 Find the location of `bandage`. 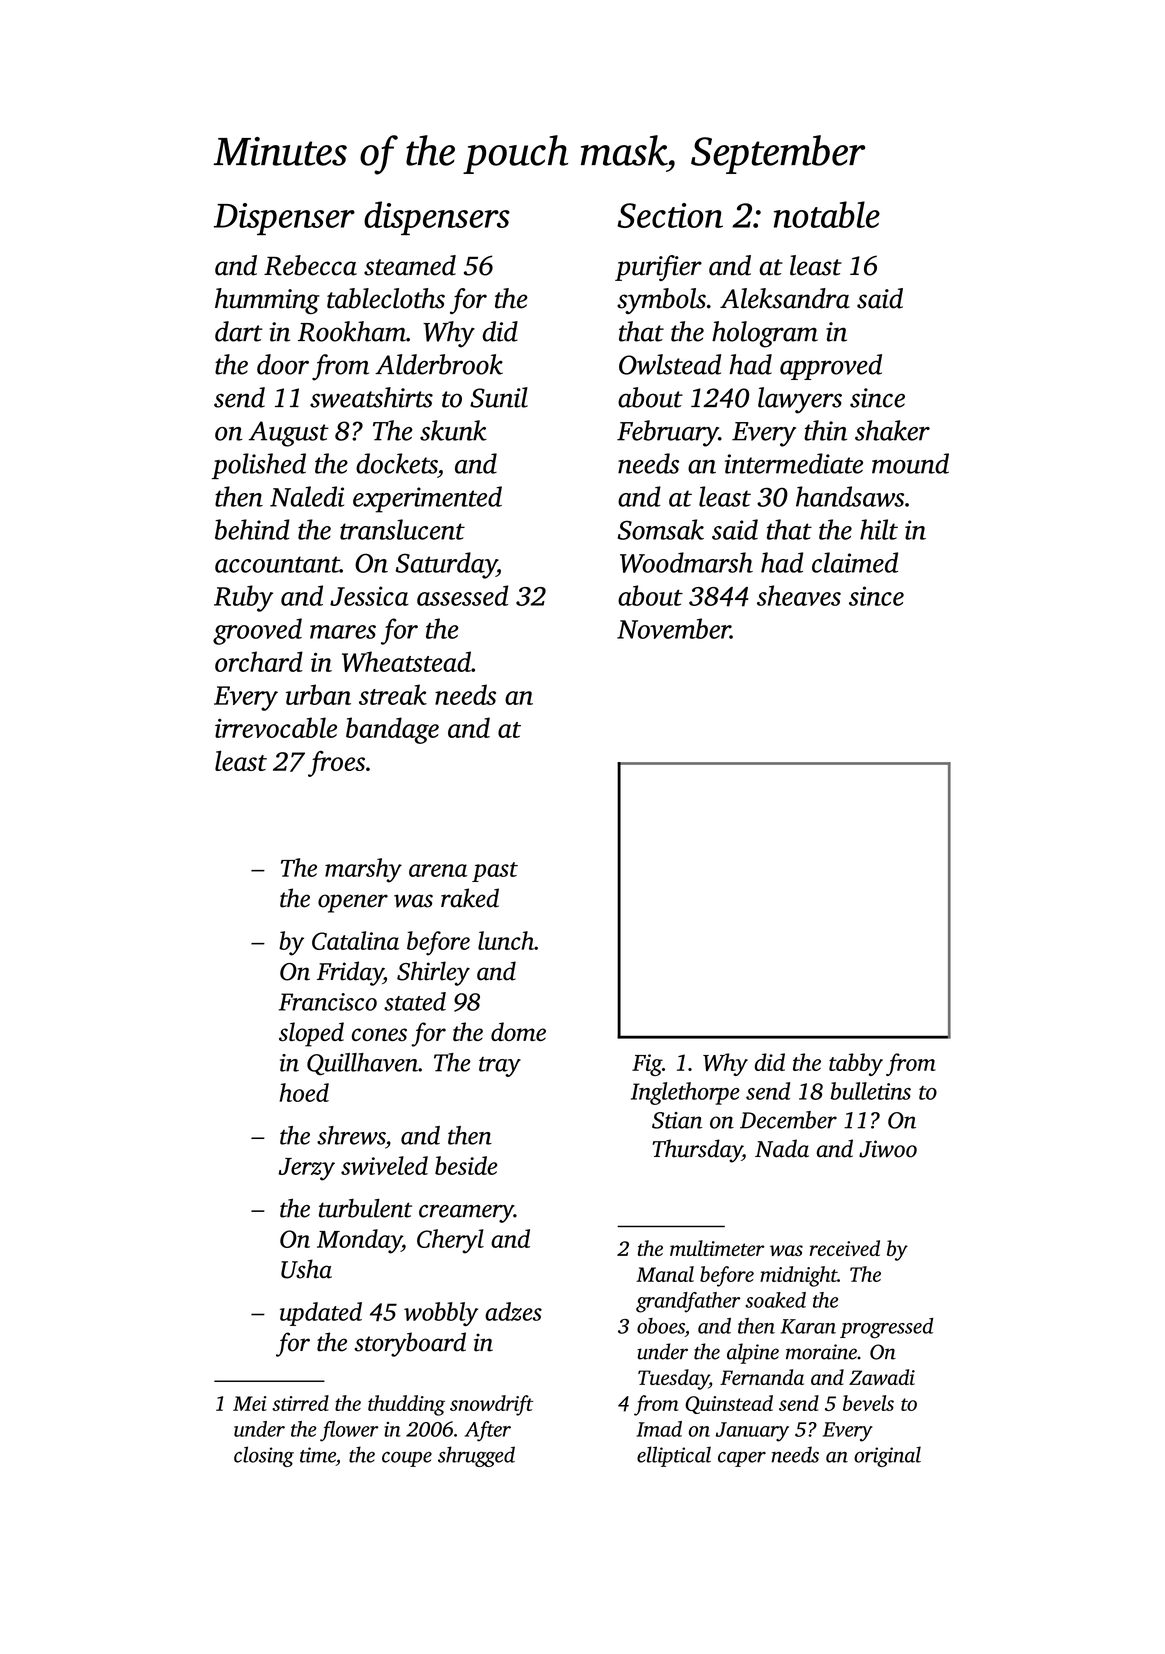

bandage is located at coordinates (392, 730).
